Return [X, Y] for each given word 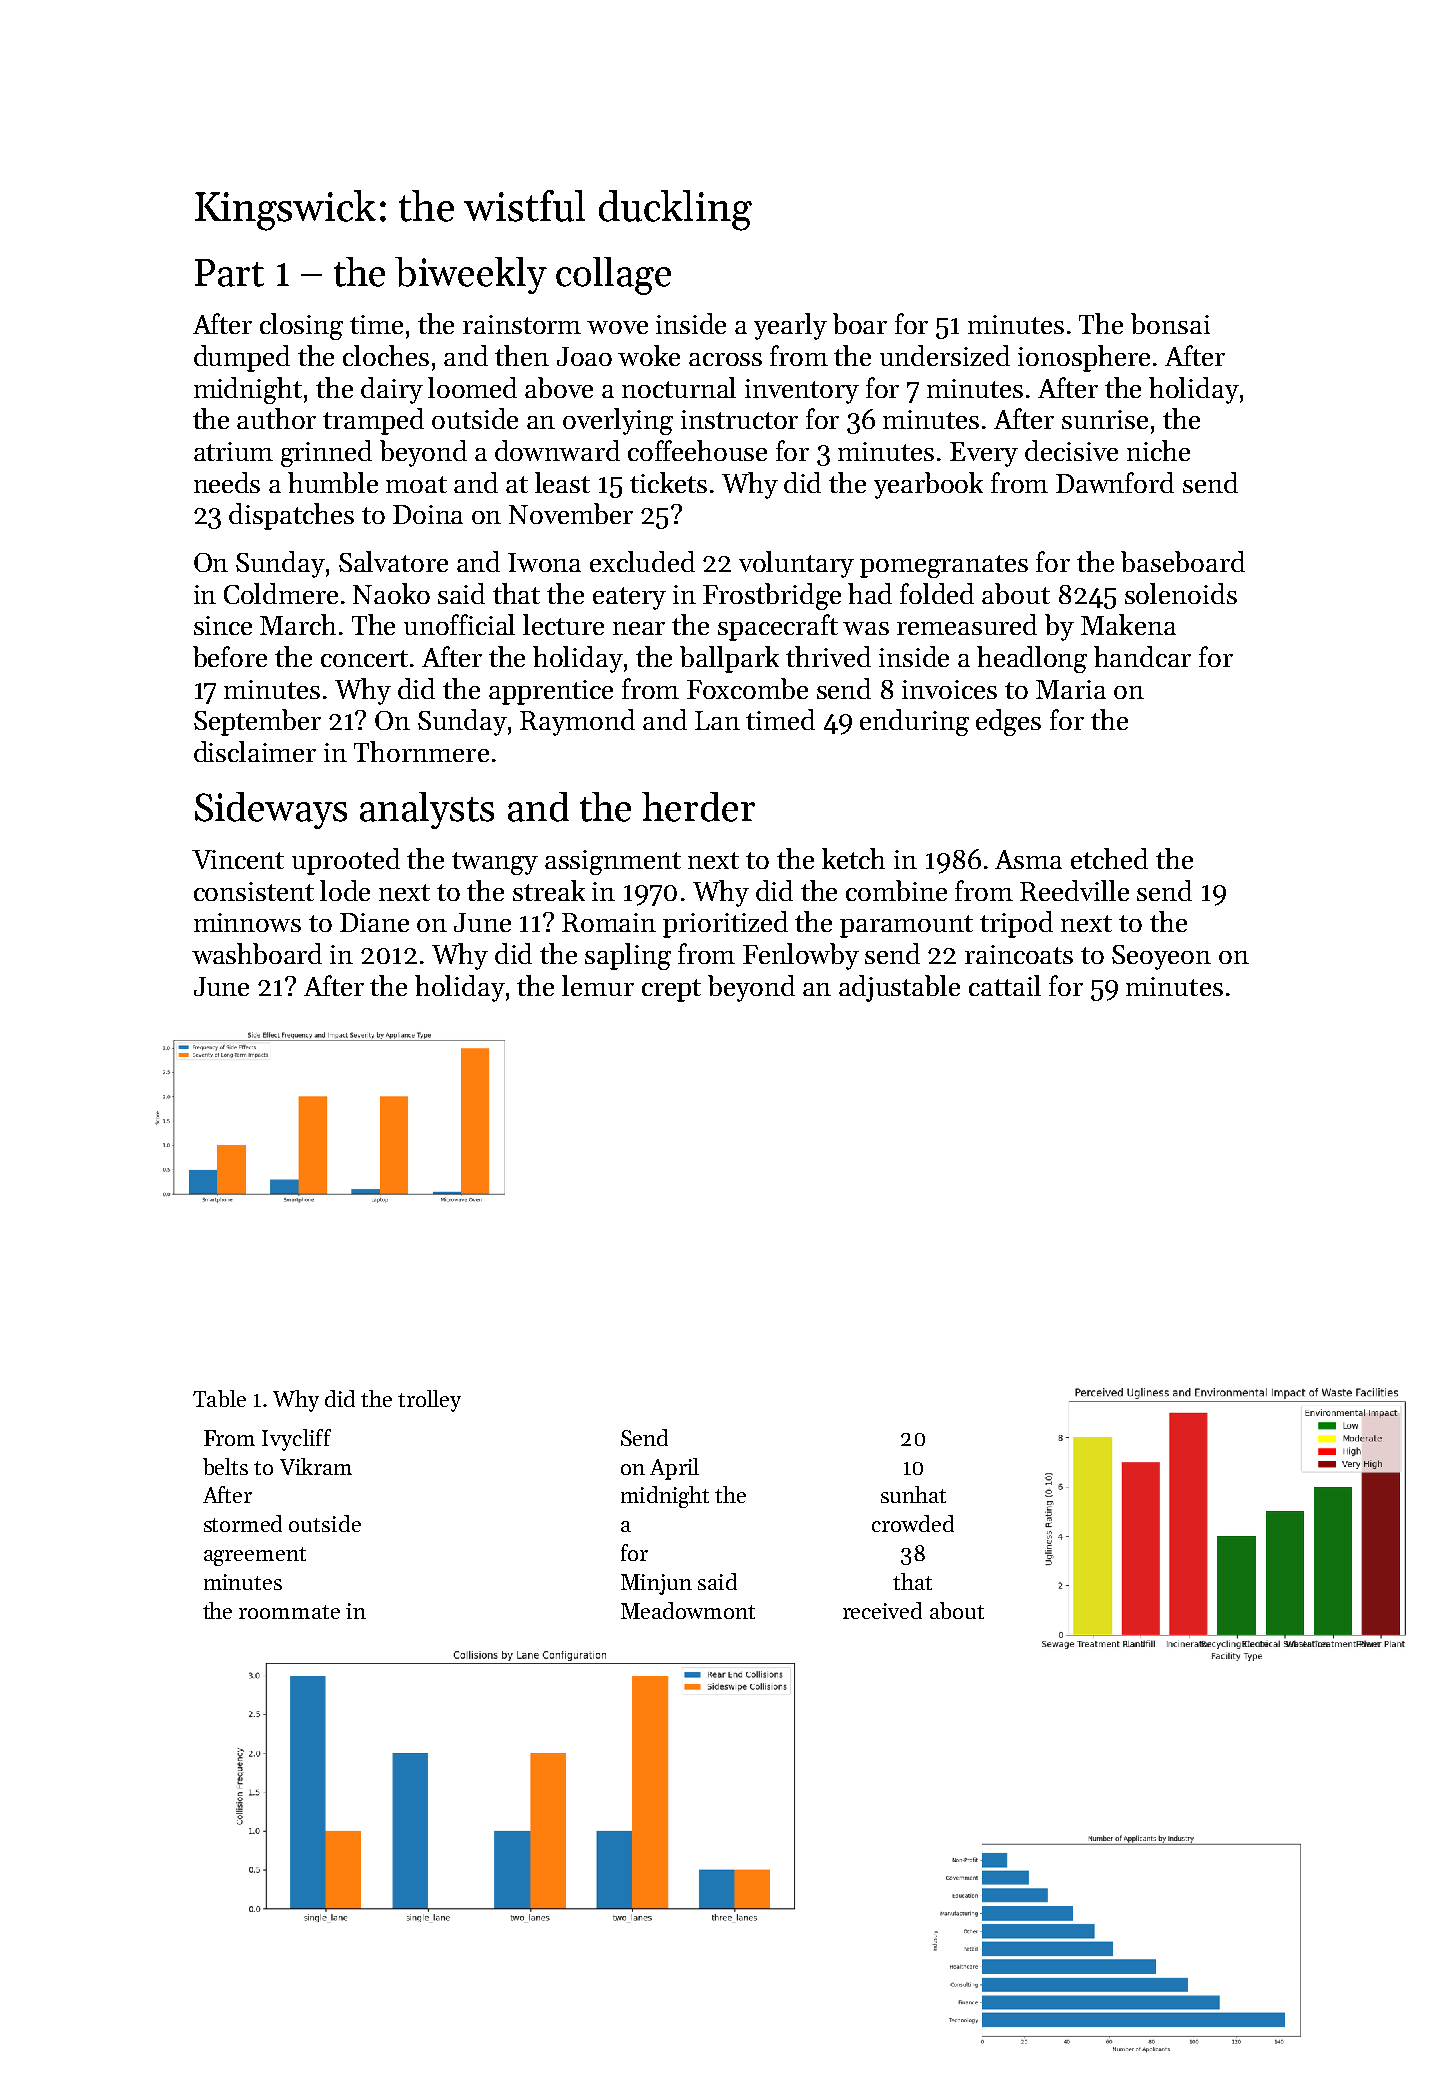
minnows [247, 922]
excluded [642, 561]
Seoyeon [1161, 957]
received [882, 1610]
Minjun [656, 1584]
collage [613, 276]
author [276, 418]
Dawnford [1115, 482]
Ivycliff [296, 1440]
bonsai [1170, 323]
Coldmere [281, 593]
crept [671, 990]
